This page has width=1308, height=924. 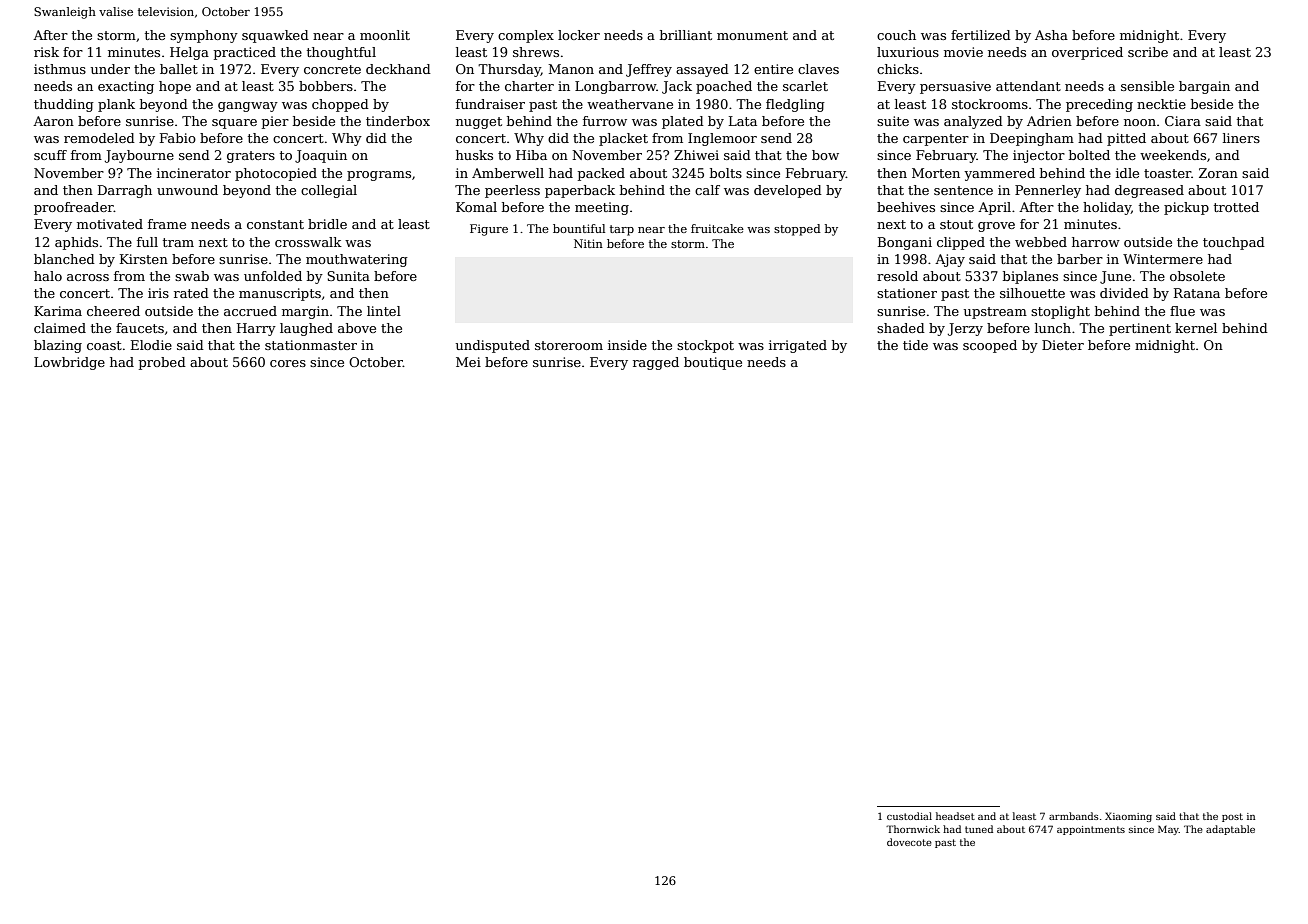 I want to click on Dieter, so click(x=1063, y=345).
